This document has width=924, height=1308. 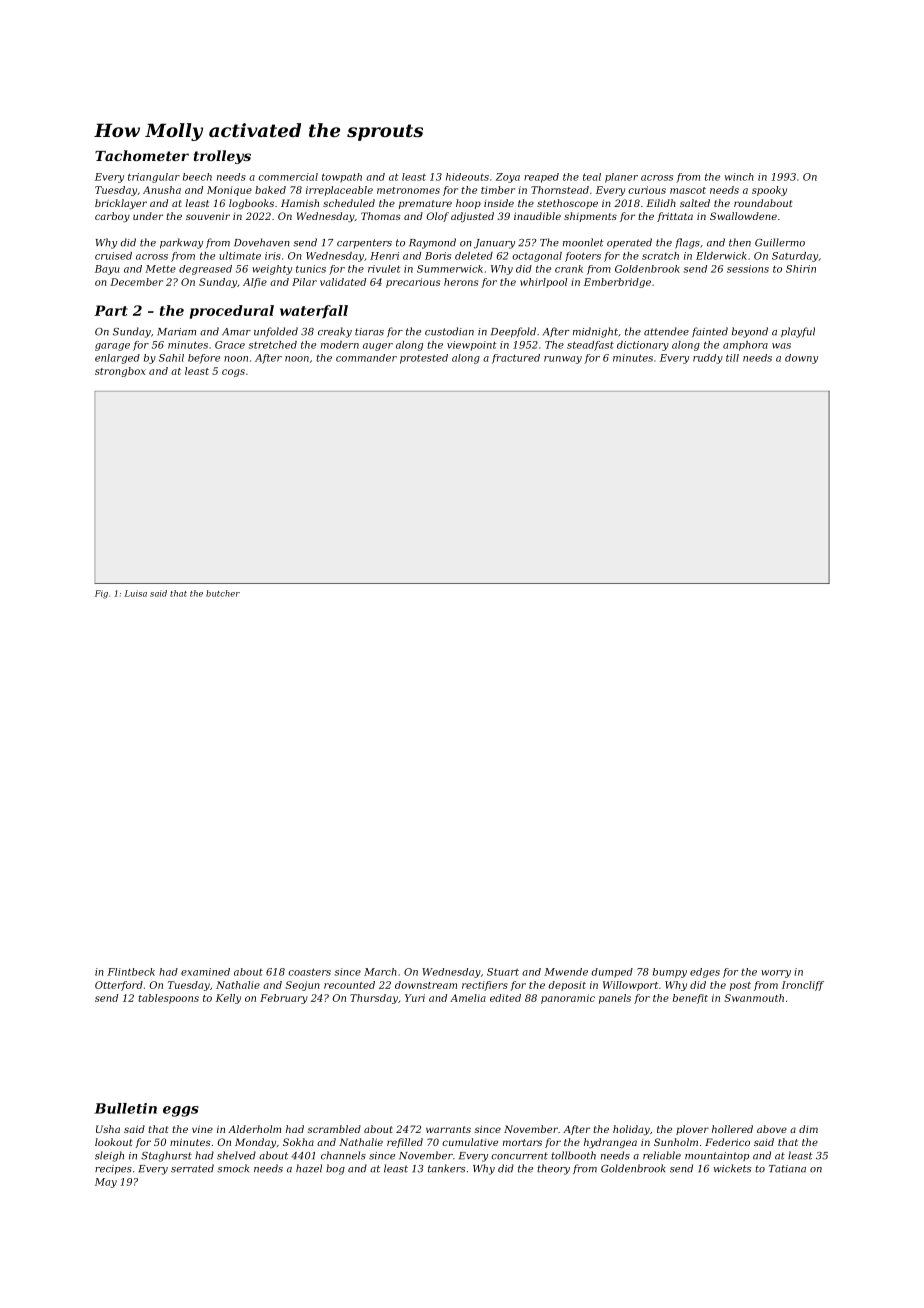 I want to click on Fig, so click(x=101, y=594).
